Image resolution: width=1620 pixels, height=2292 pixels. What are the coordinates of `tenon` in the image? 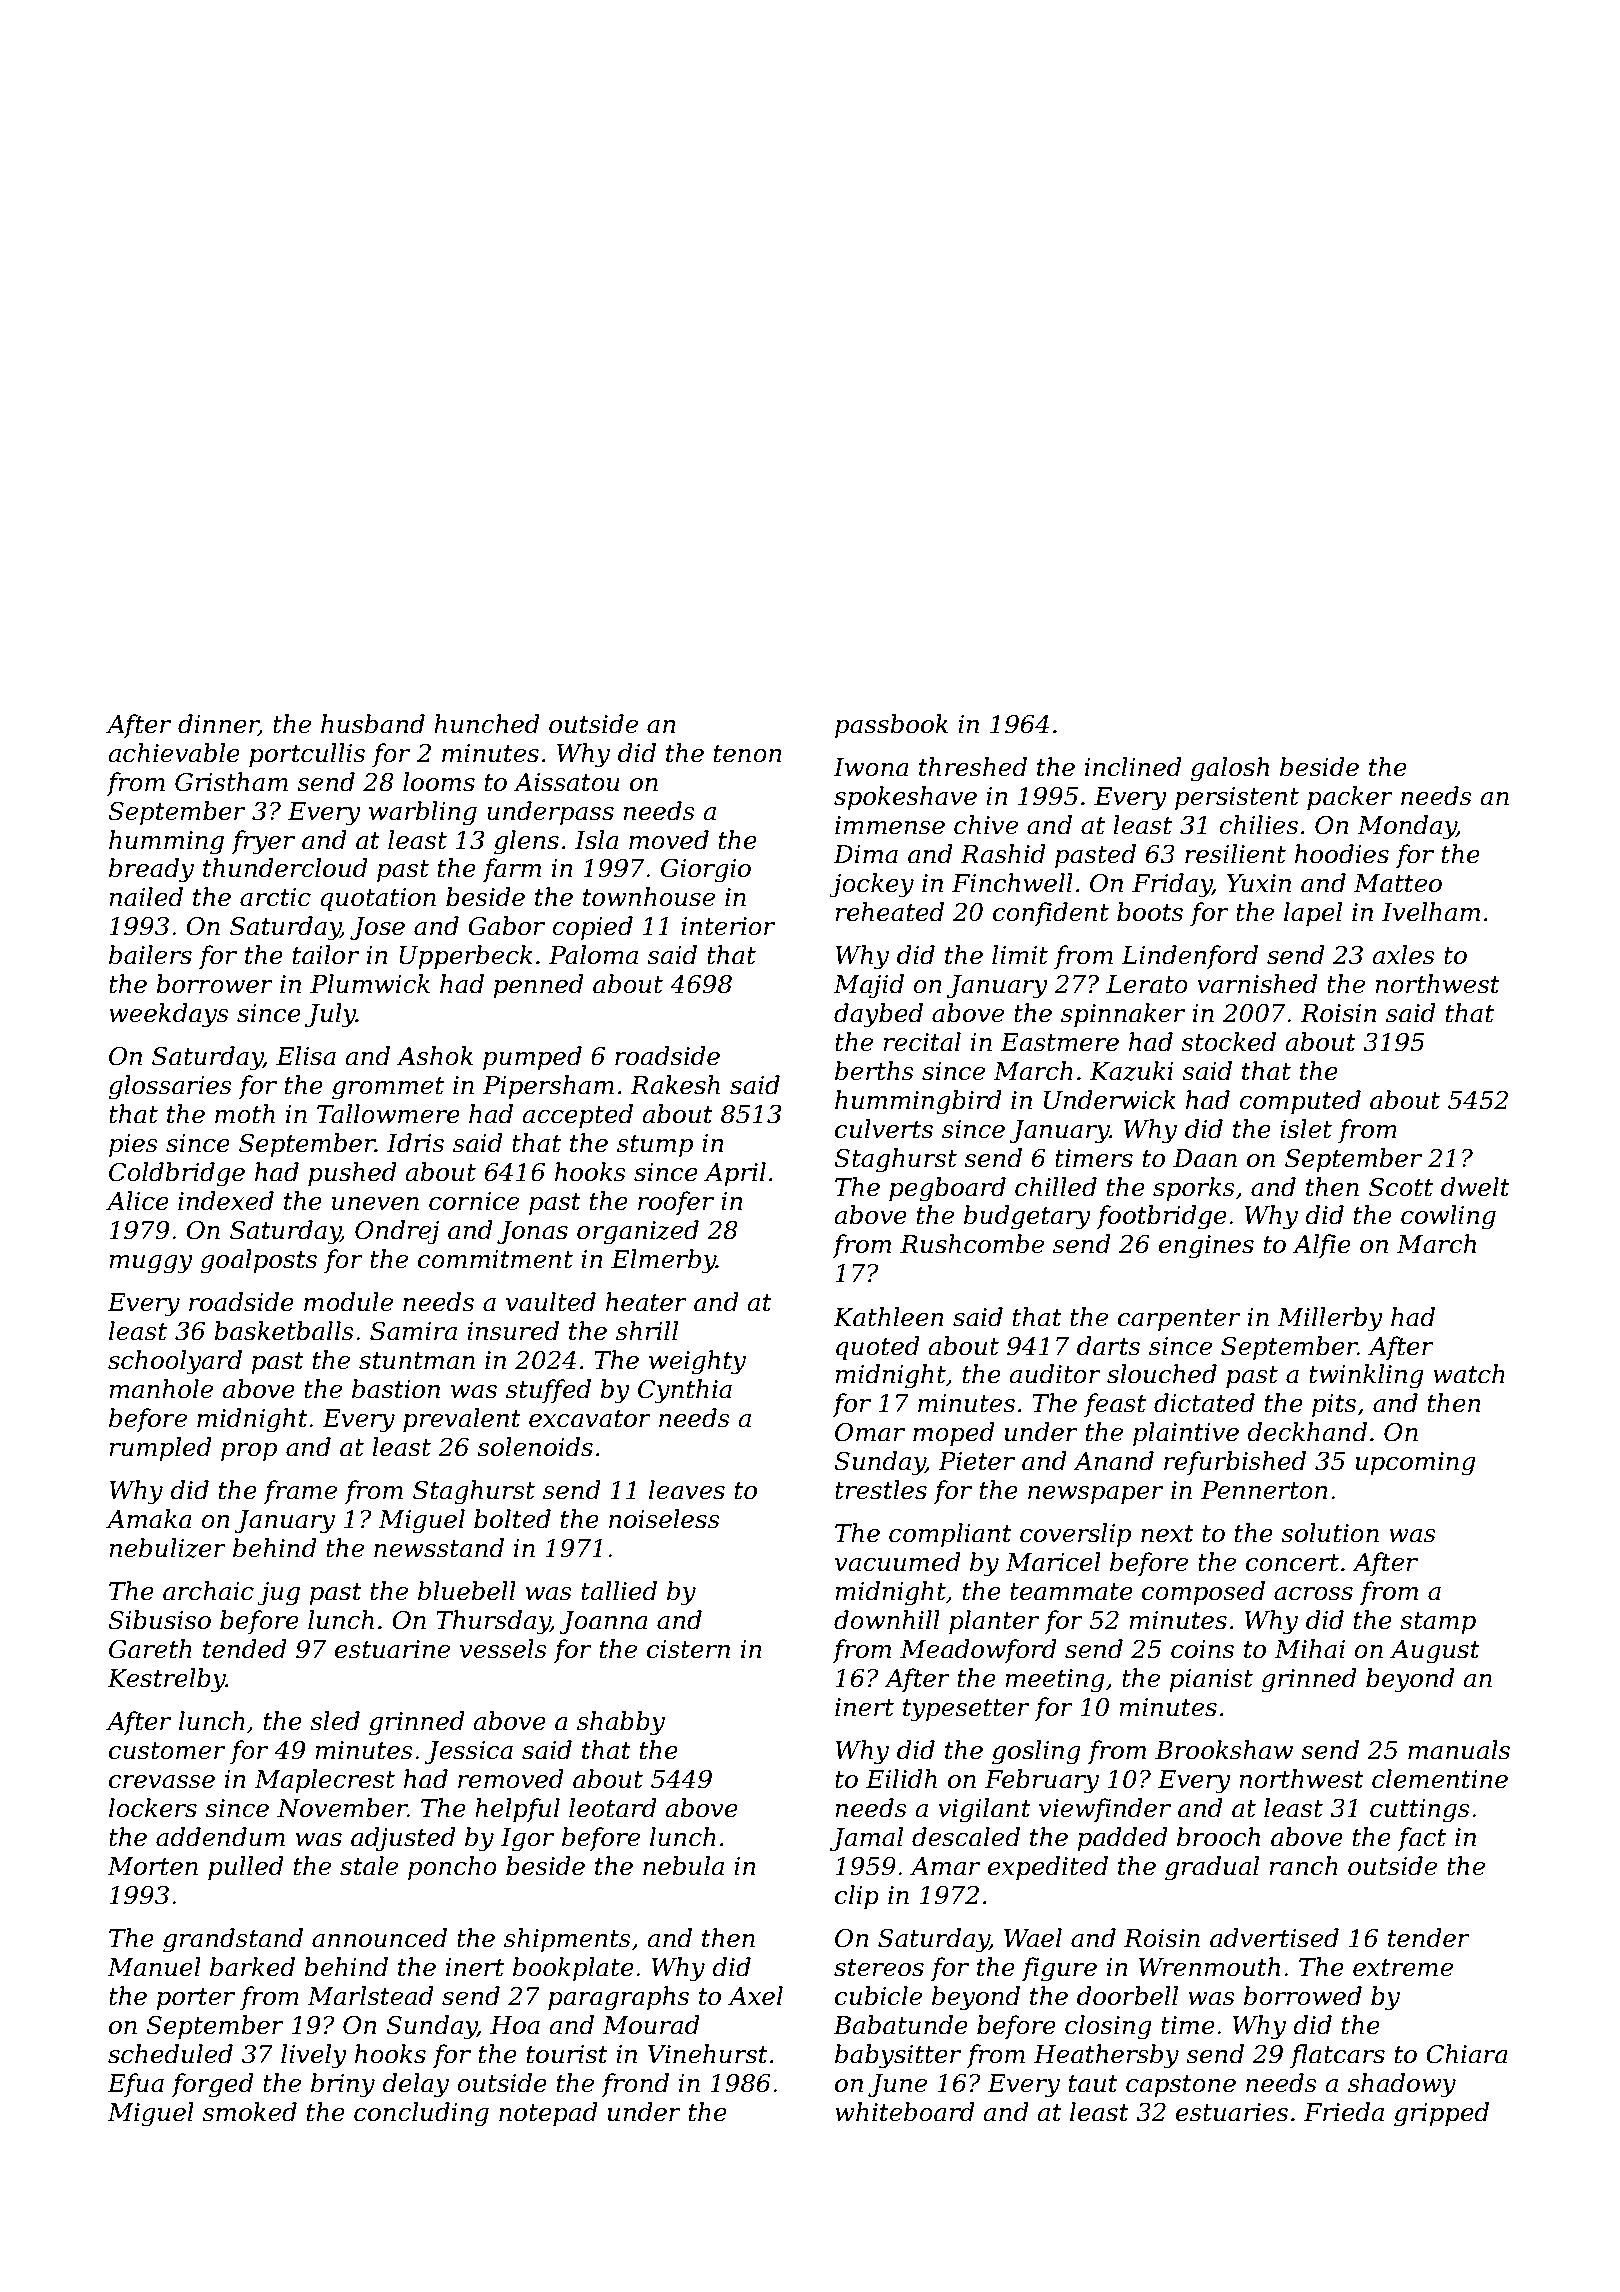 It's located at (748, 754).
